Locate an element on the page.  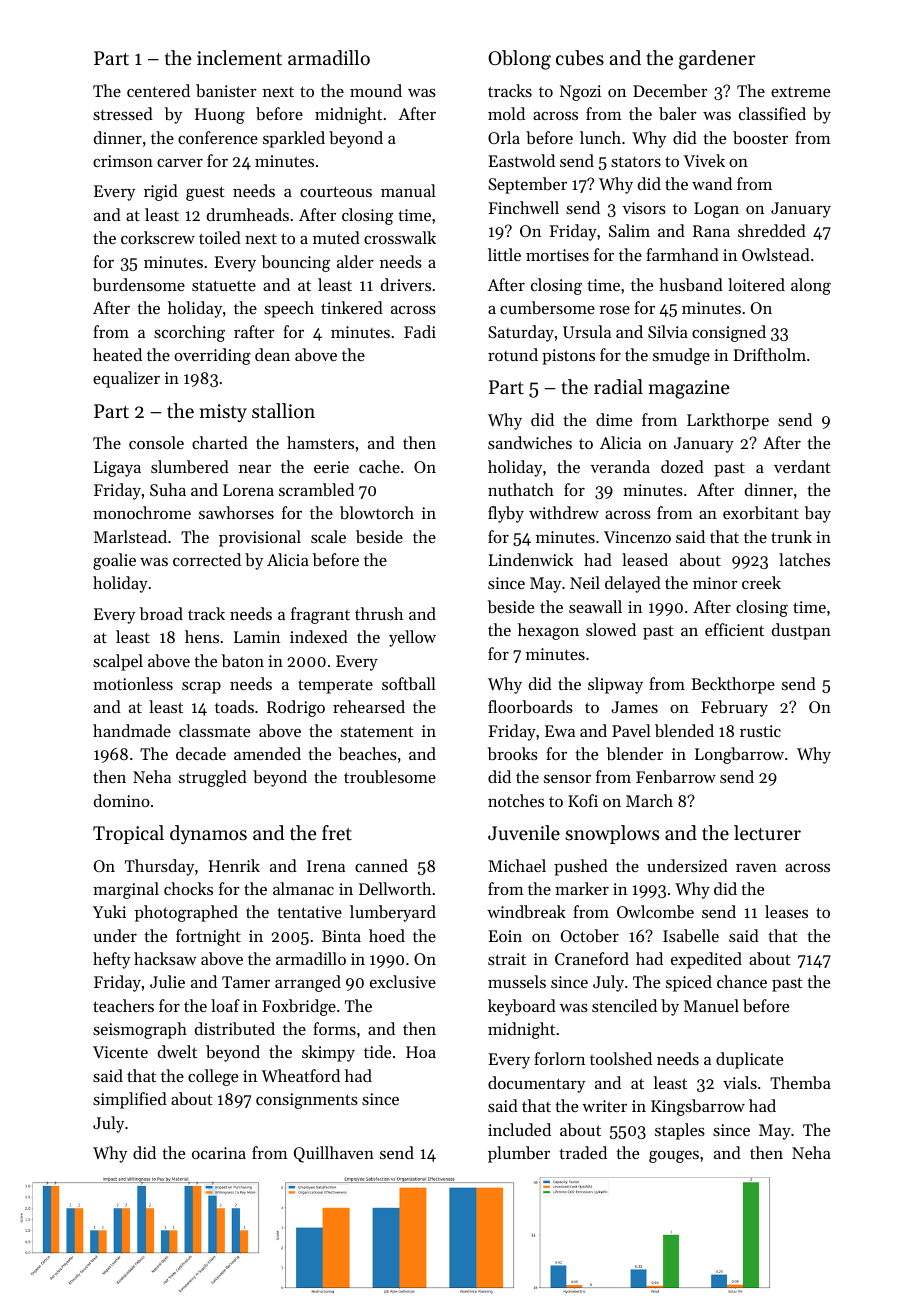
ocarina is located at coordinates (219, 1153).
